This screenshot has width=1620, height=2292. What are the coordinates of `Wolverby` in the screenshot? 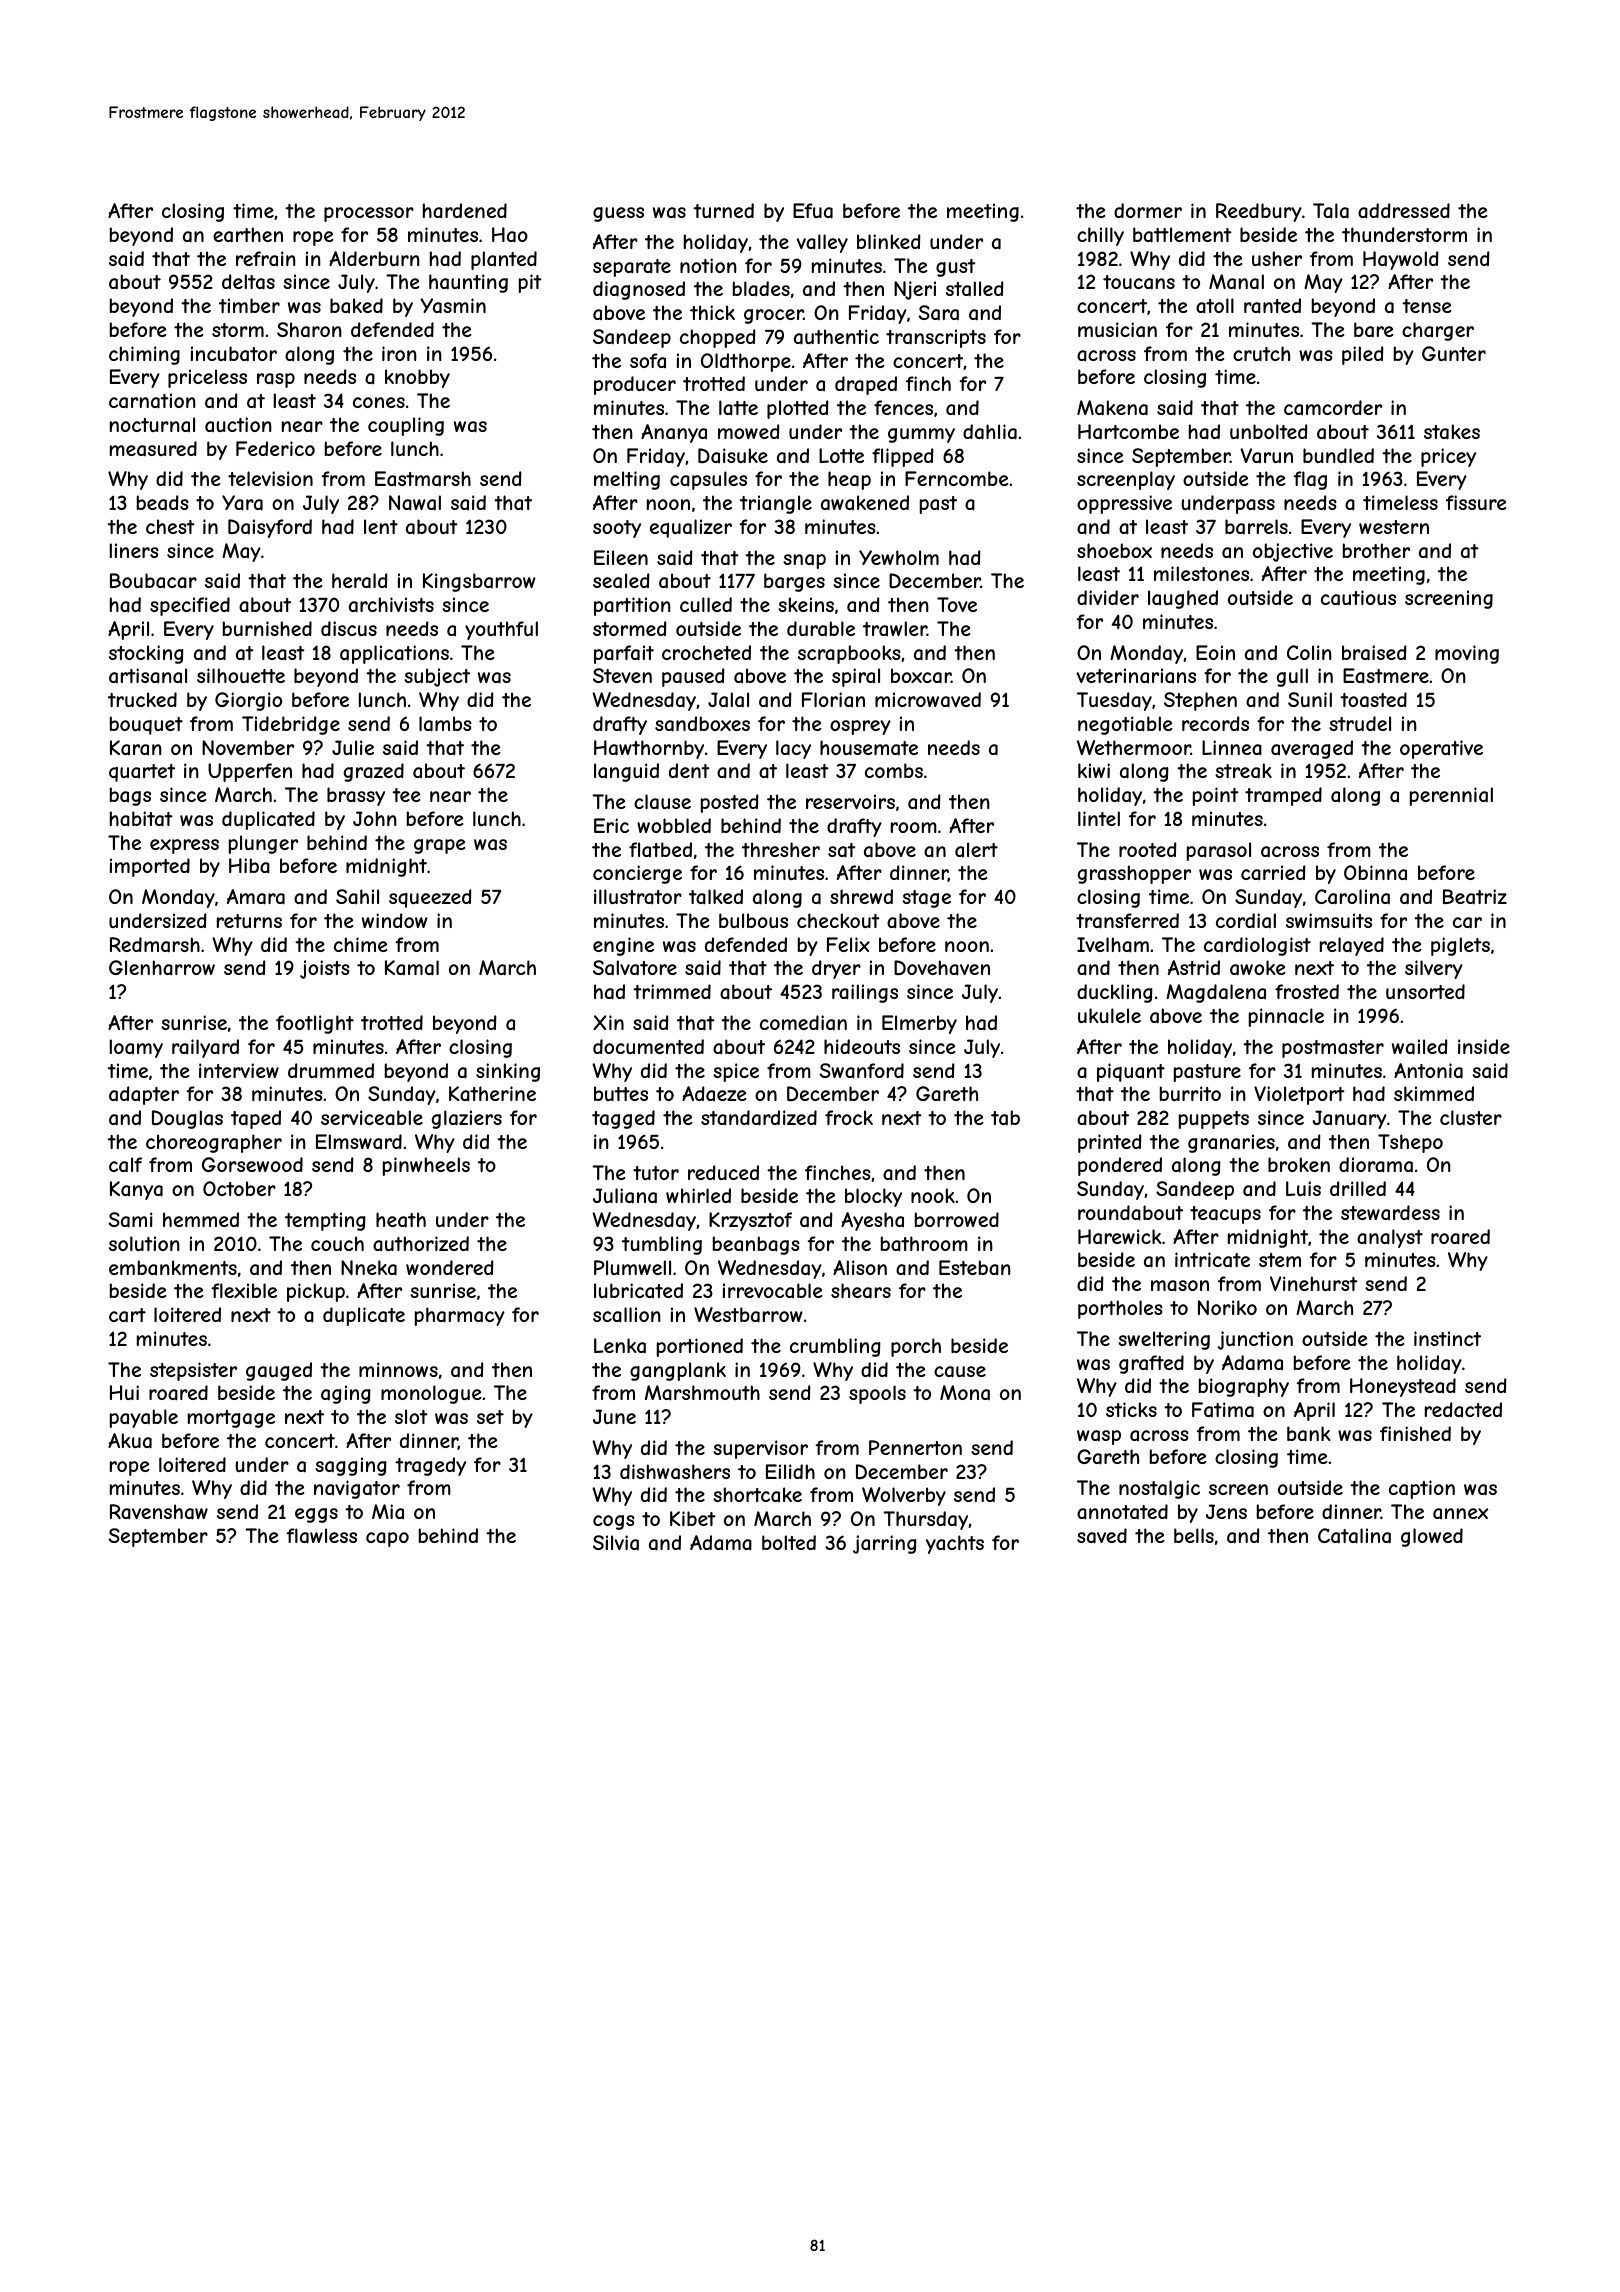 It's located at (904, 1496).
